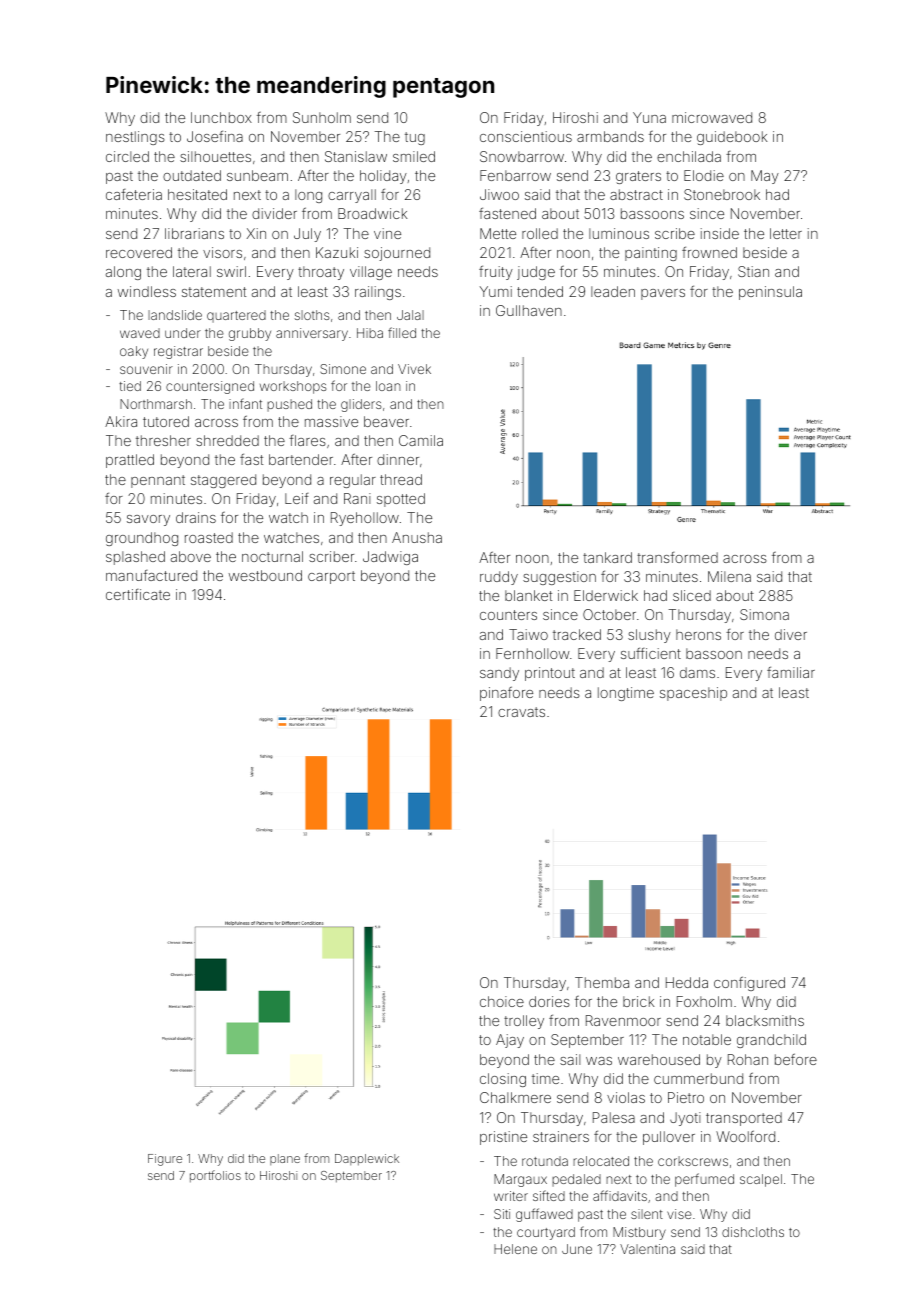 This screenshot has width=924, height=1314. What do you see at coordinates (753, 1232) in the screenshot?
I see `dishcloths` at bounding box center [753, 1232].
